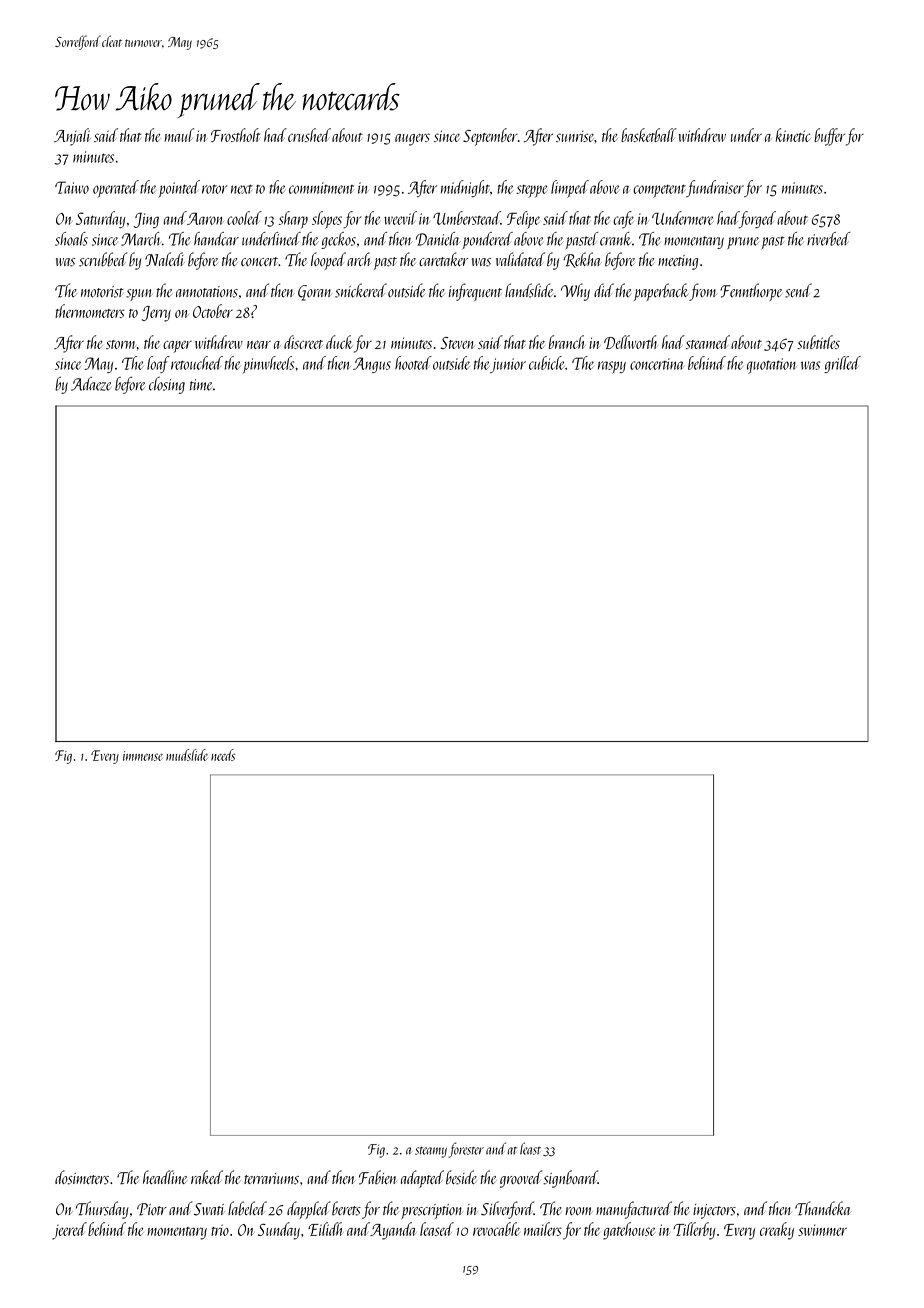  I want to click on trio, so click(220, 1230).
